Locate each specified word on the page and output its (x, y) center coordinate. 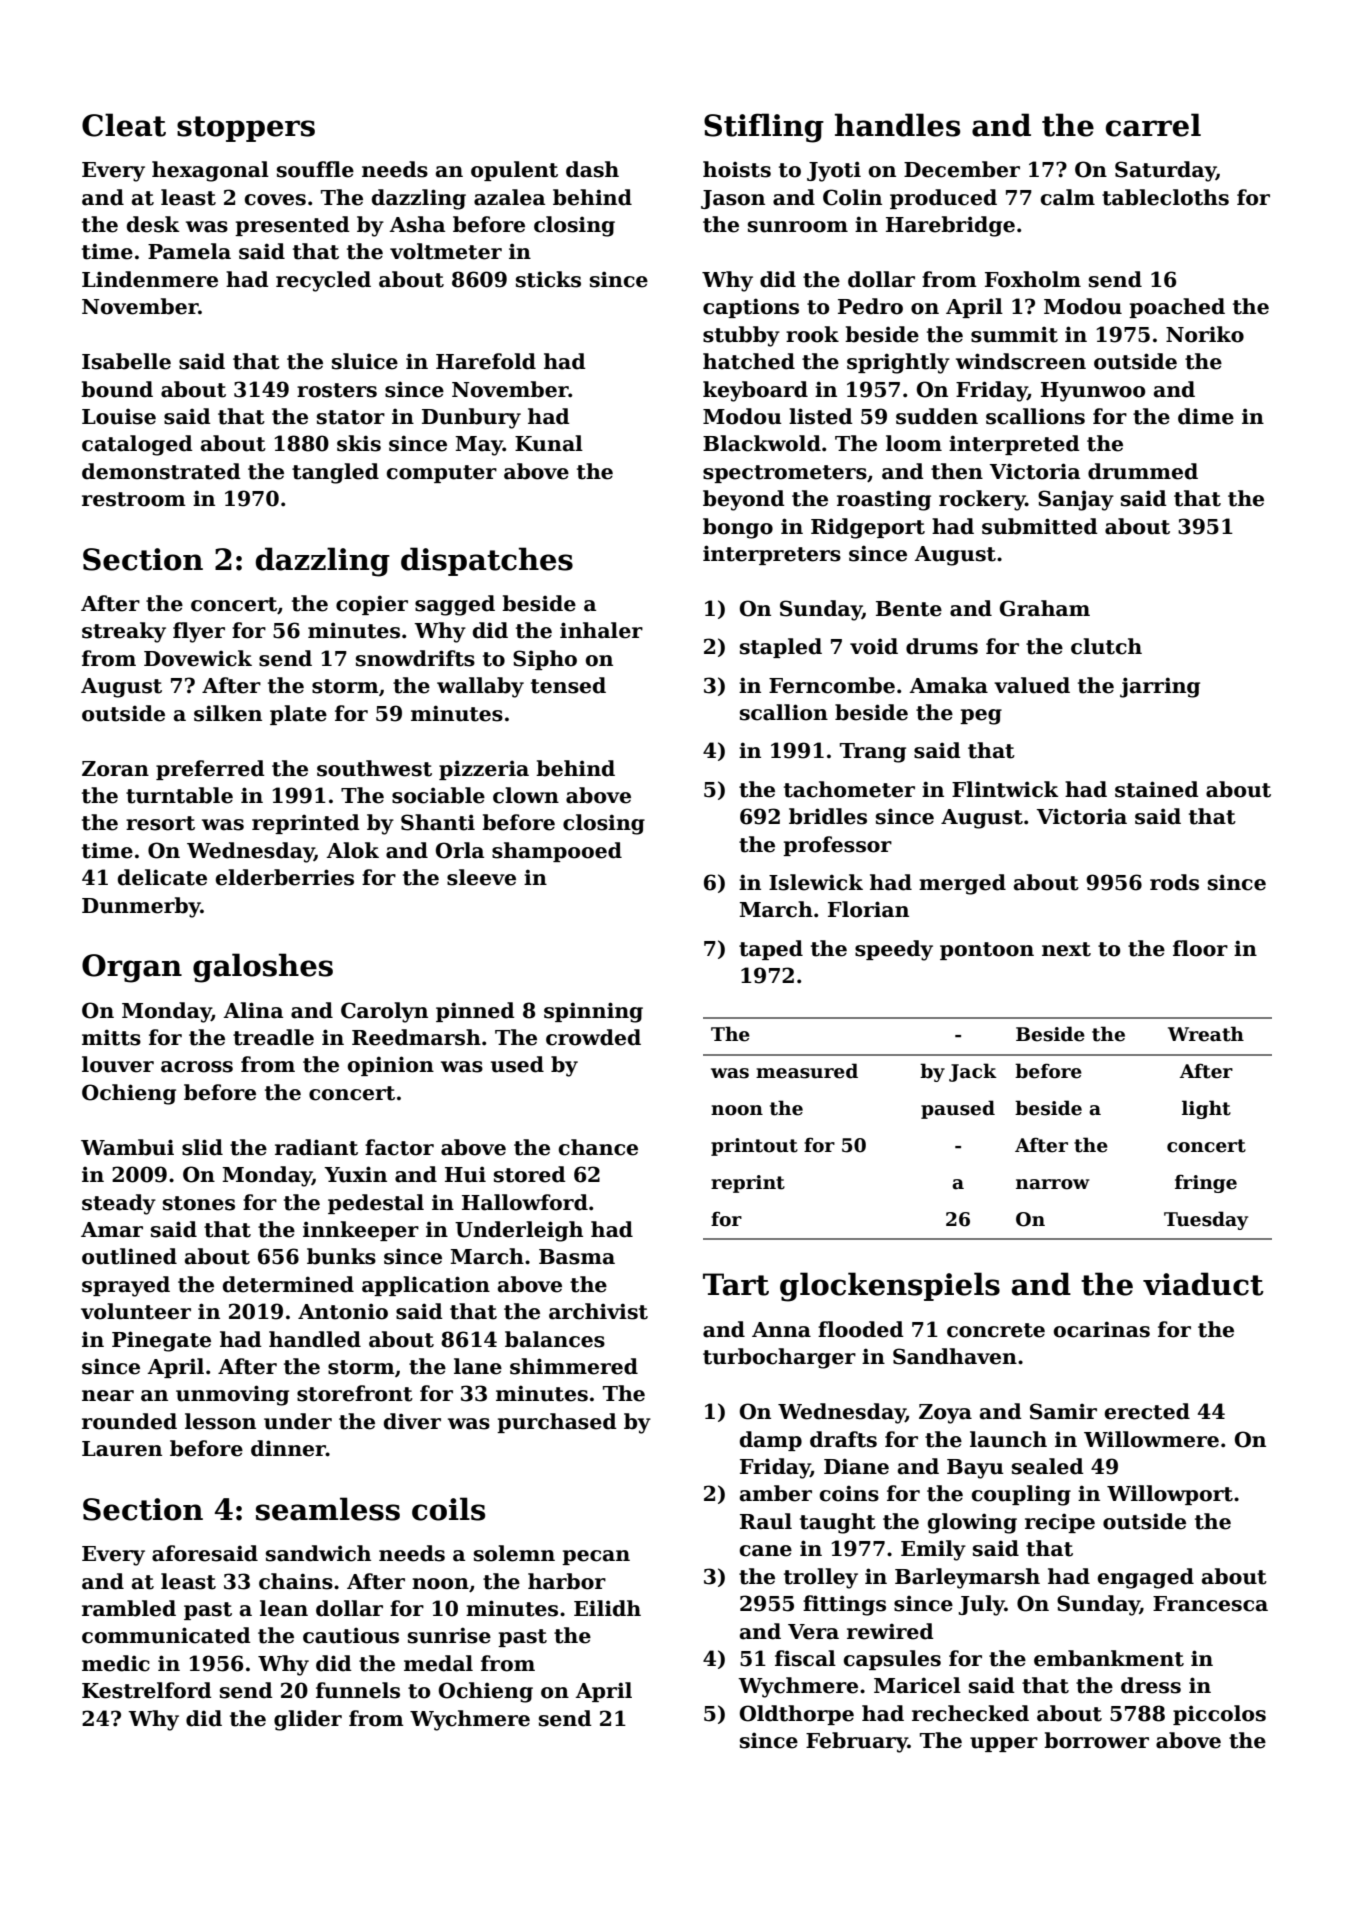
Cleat (124, 125)
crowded (593, 1037)
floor (1200, 948)
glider (308, 1720)
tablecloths (1165, 197)
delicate (162, 877)
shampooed (557, 852)
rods (1174, 882)
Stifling (764, 128)
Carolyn (384, 1012)
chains (296, 1581)
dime (1206, 416)
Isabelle (126, 361)
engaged (1146, 1578)
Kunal (549, 443)
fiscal (805, 1658)
